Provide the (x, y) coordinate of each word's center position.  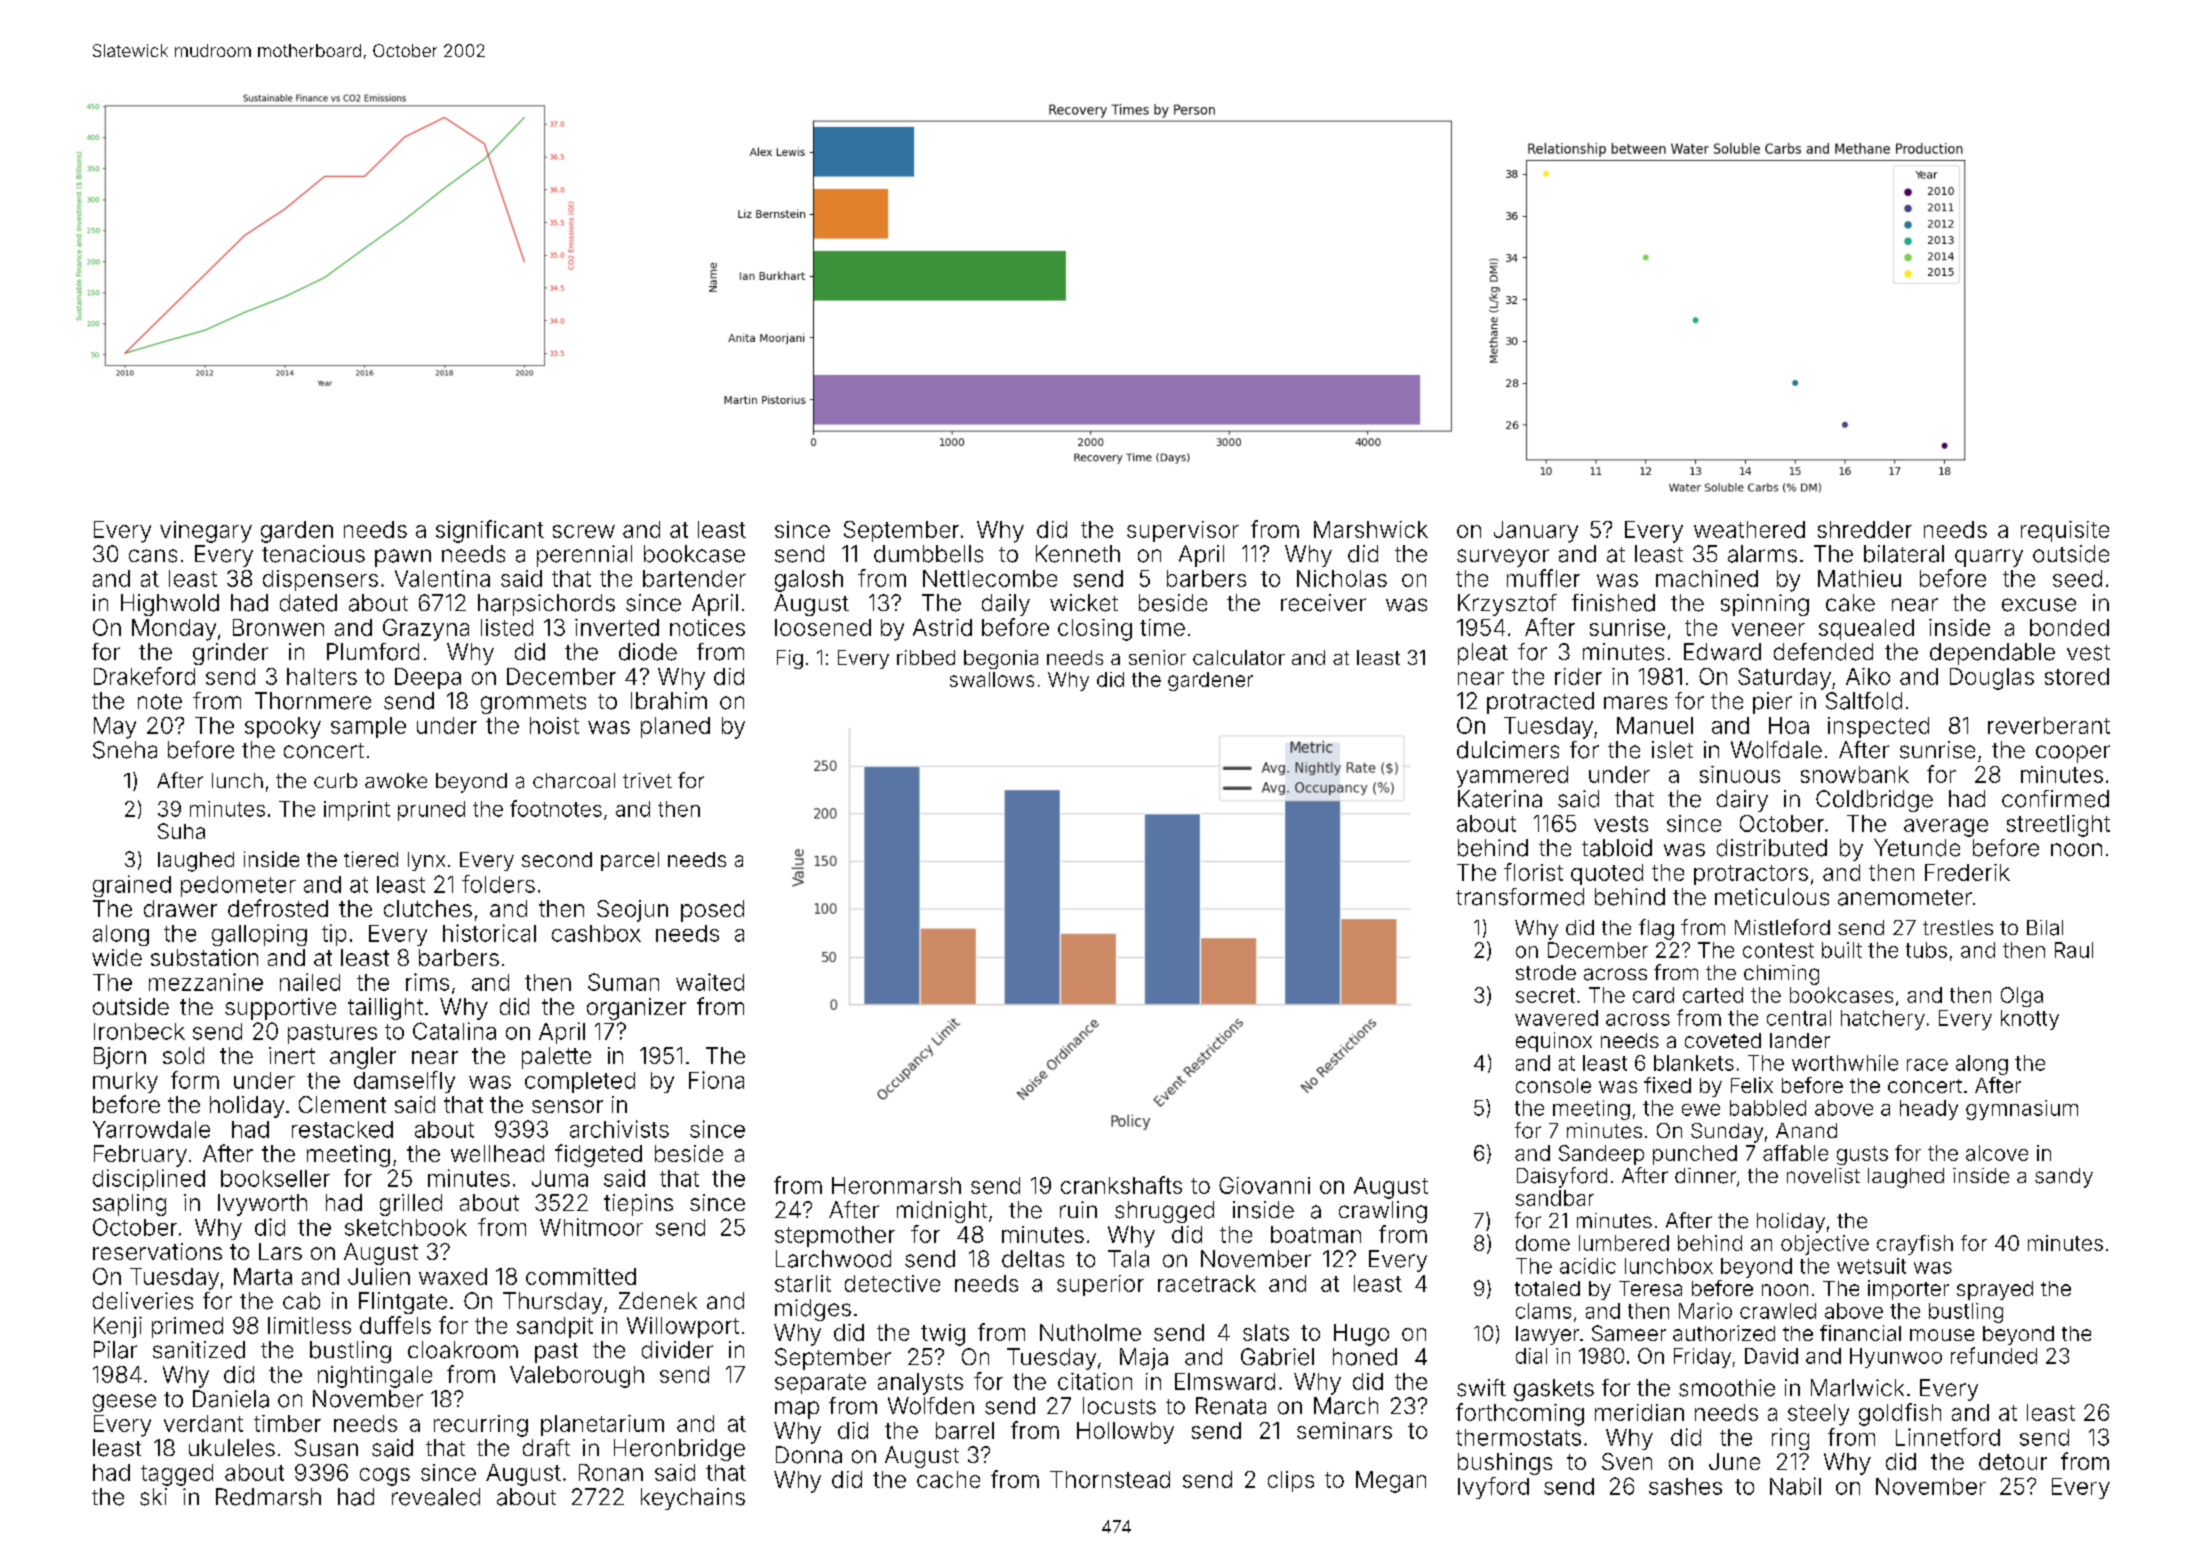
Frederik (1967, 872)
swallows (992, 679)
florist (1533, 872)
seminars (1344, 1430)
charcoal (574, 781)
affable (1795, 1153)
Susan (326, 1448)
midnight (942, 1212)
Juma (560, 1178)
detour (2013, 1461)
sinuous (1740, 774)
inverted (617, 627)
